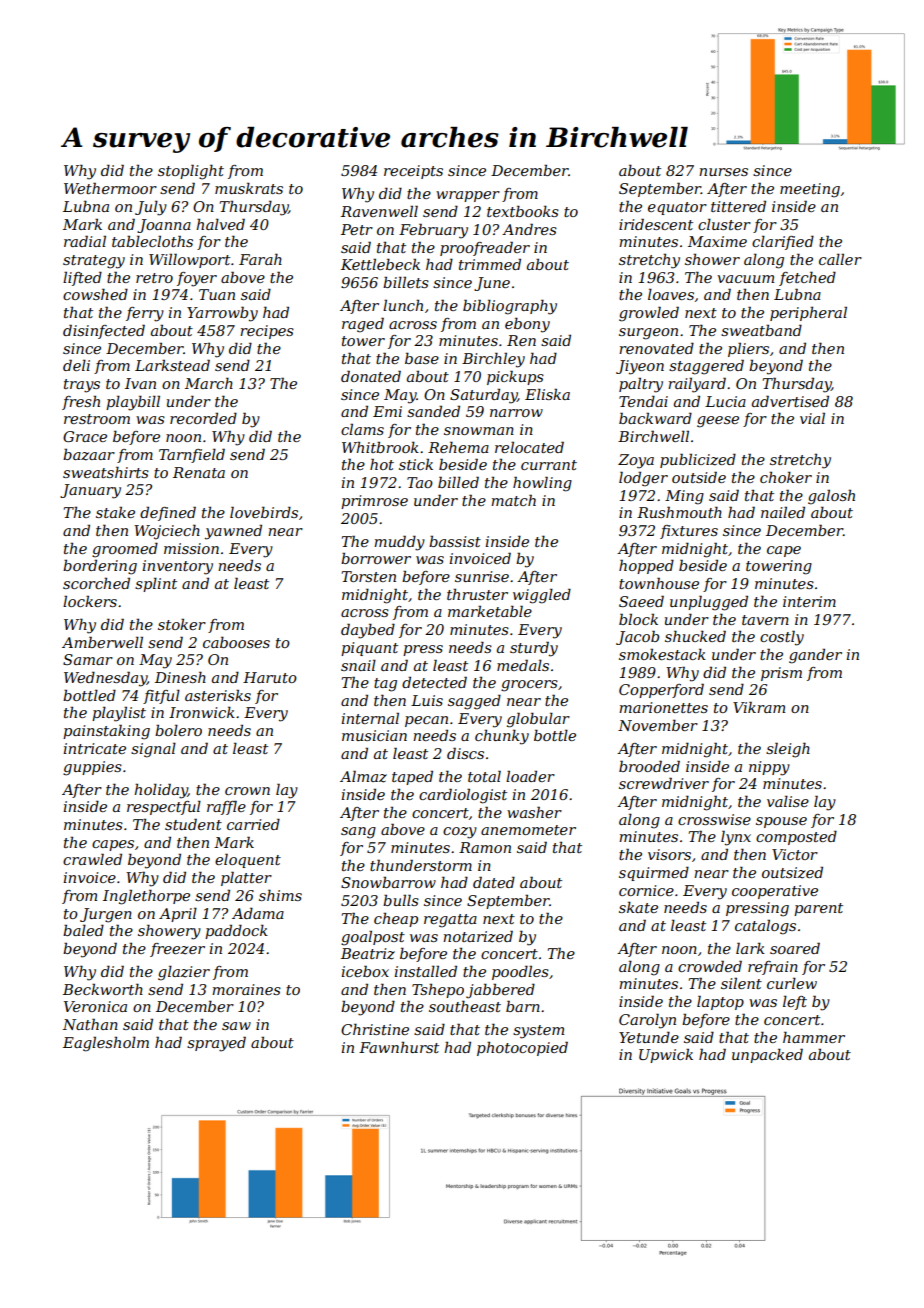 This screenshot has width=924, height=1308. What do you see at coordinates (199, 472) in the screenshot?
I see `Renata` at bounding box center [199, 472].
